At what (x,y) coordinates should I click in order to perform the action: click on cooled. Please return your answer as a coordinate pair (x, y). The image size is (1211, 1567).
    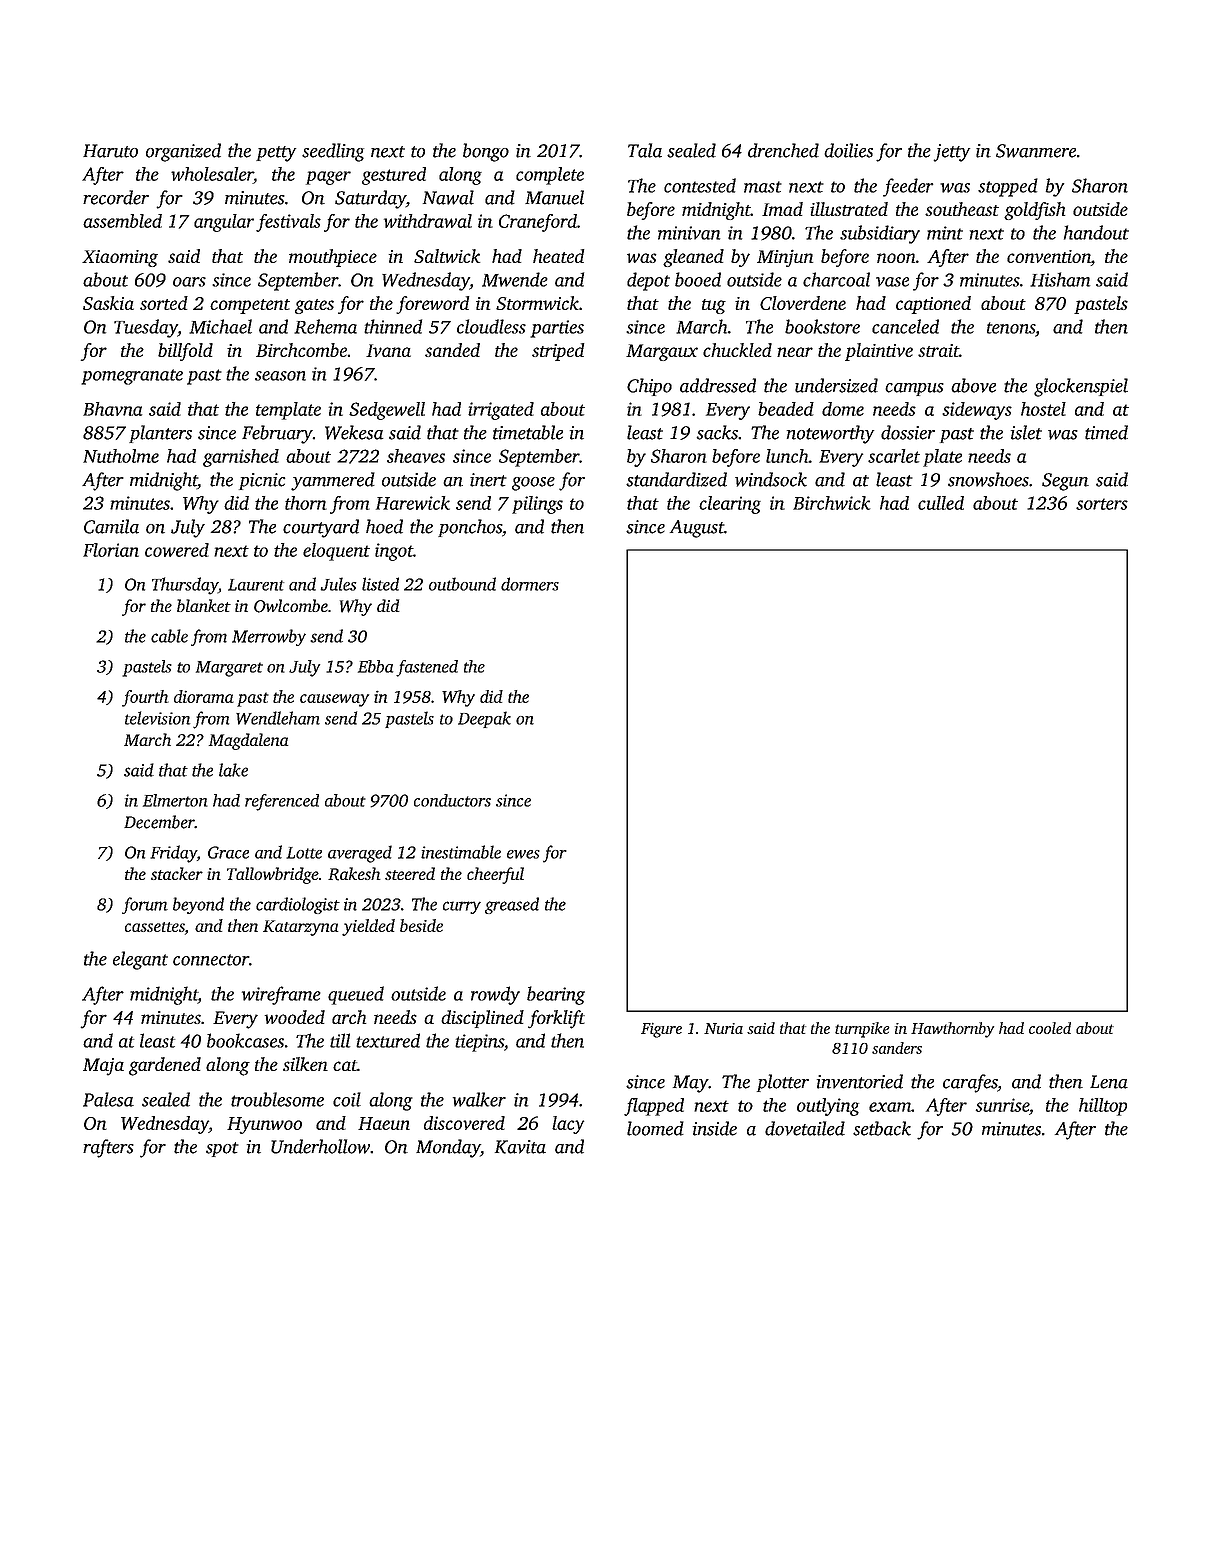
    Looking at the image, I should click on (1050, 1028).
